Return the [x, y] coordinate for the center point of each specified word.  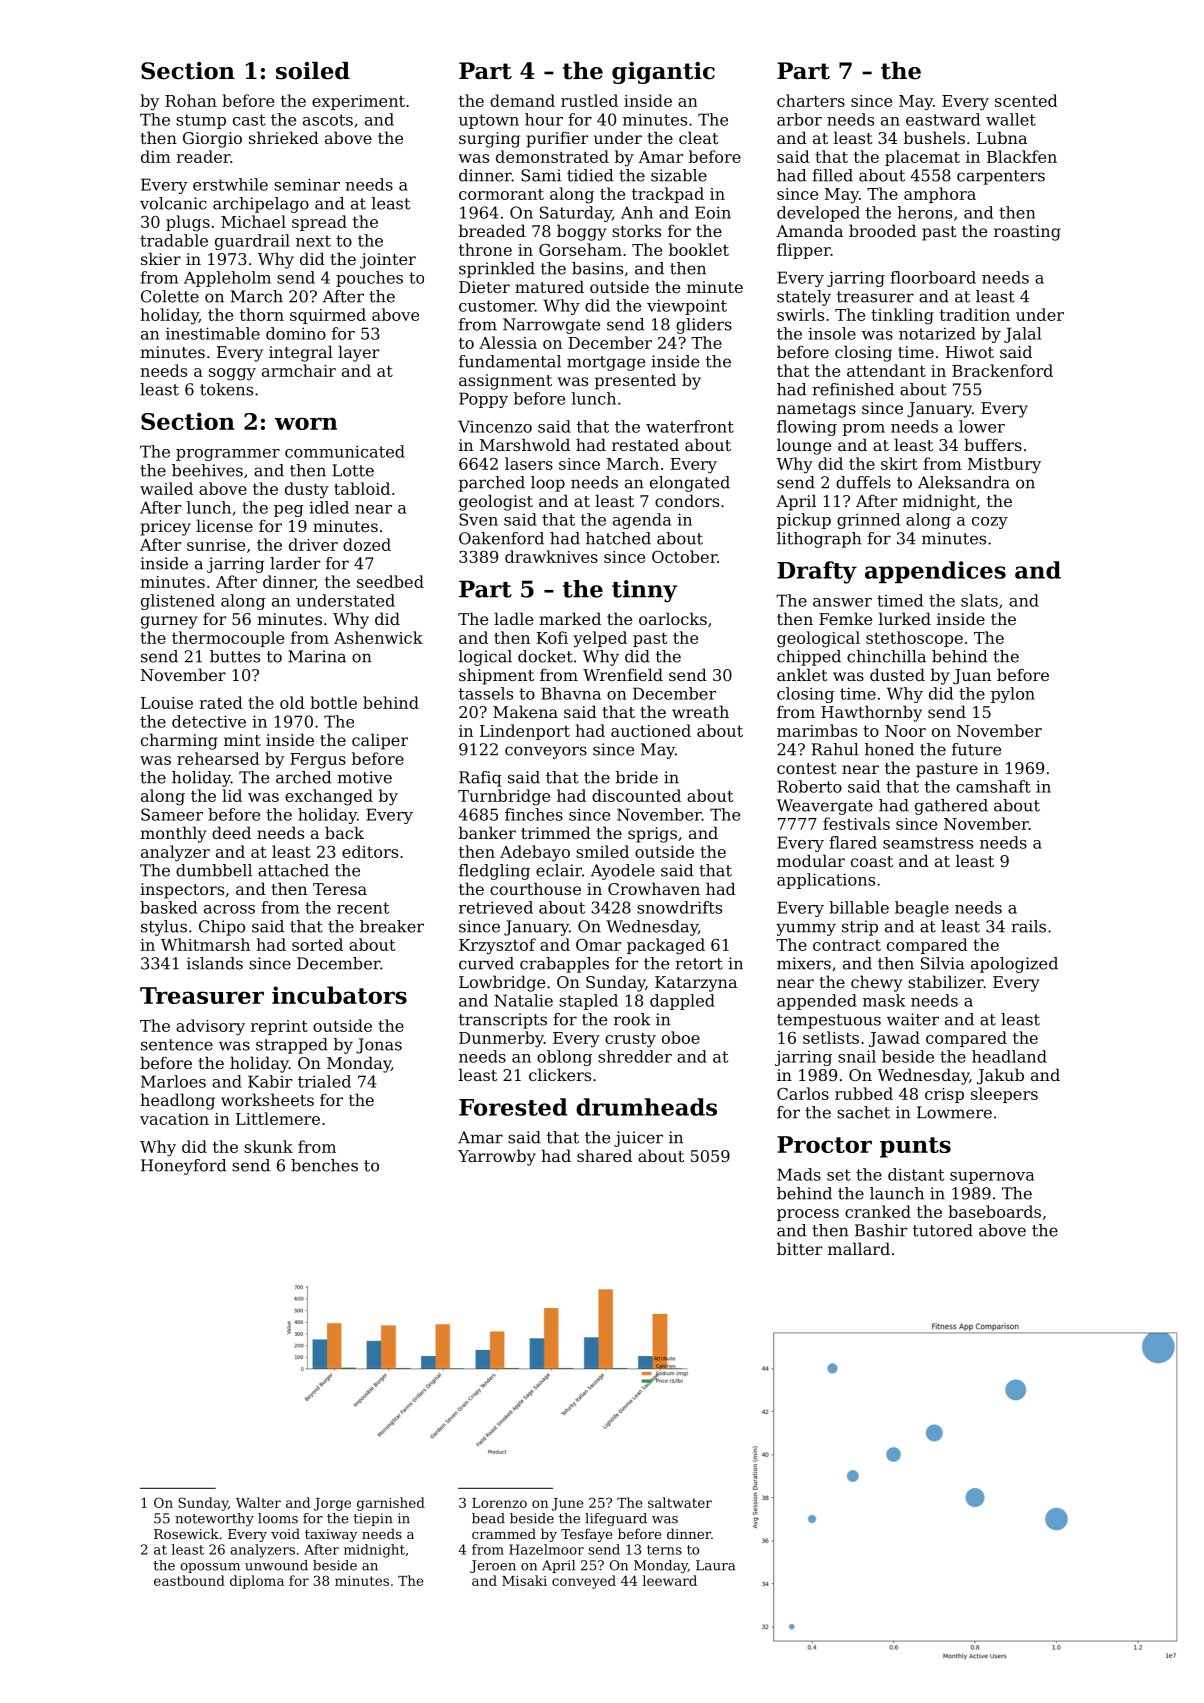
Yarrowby [497, 1157]
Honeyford [183, 1167]
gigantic [663, 73]
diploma [257, 1582]
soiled [313, 71]
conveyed [584, 1582]
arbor [799, 119]
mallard [859, 1248]
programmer [228, 455]
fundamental [510, 361]
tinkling [902, 316]
